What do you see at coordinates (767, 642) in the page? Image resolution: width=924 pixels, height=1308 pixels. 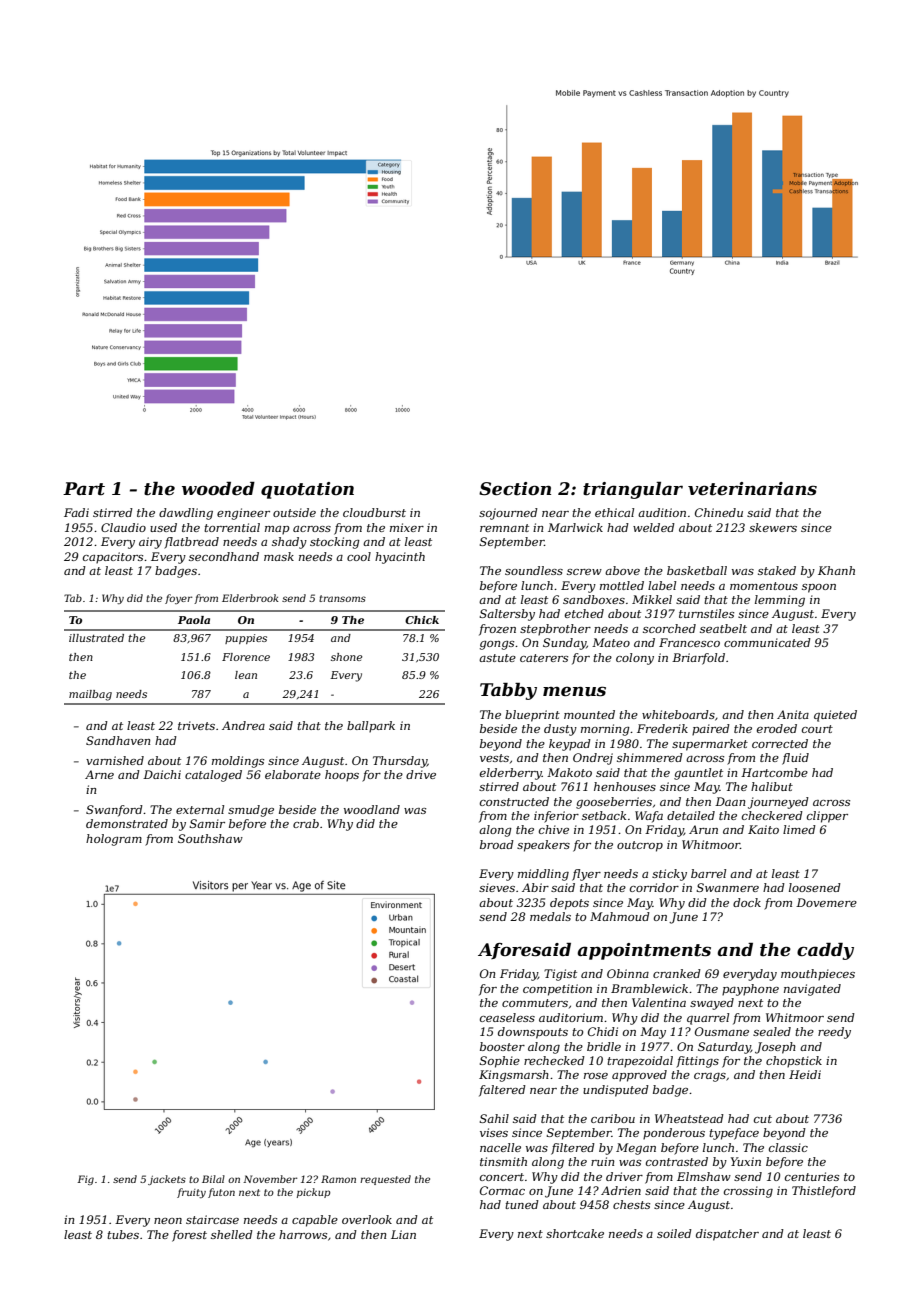 I see `communicated` at bounding box center [767, 642].
